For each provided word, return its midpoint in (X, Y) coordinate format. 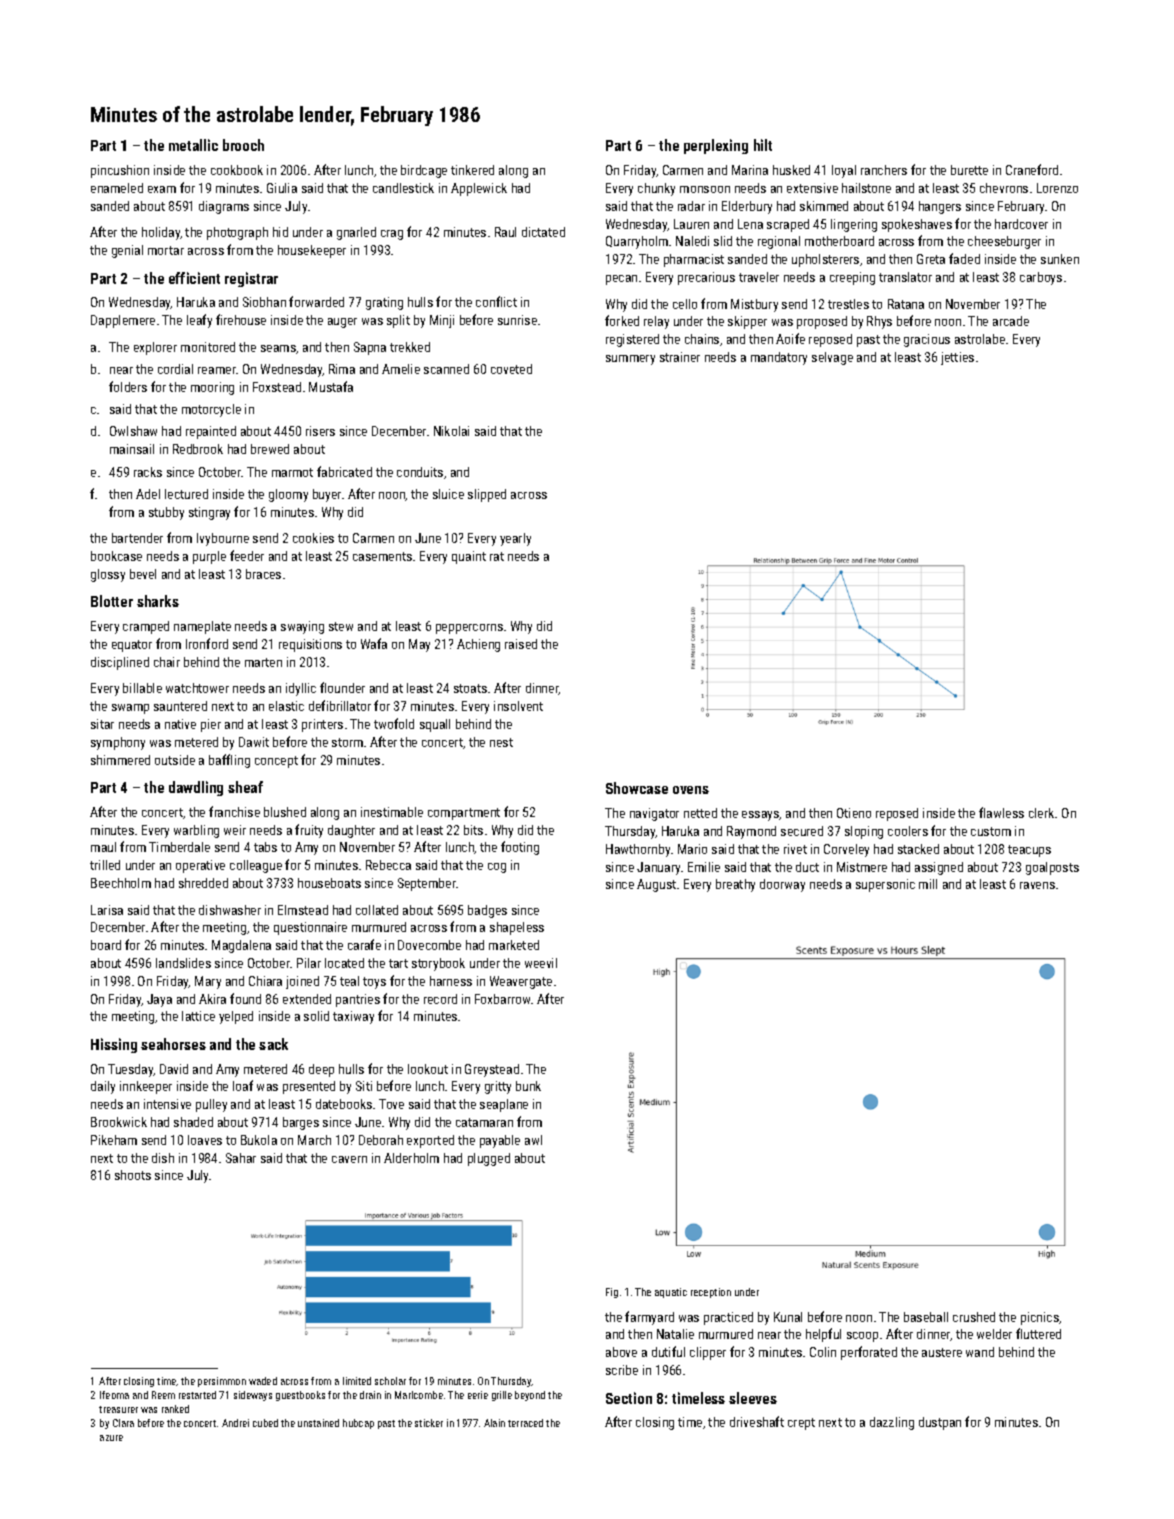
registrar (251, 279)
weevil (541, 963)
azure (111, 1438)
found (245, 998)
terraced (525, 1423)
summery (630, 360)
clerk (1041, 813)
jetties (957, 358)
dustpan (940, 1423)
